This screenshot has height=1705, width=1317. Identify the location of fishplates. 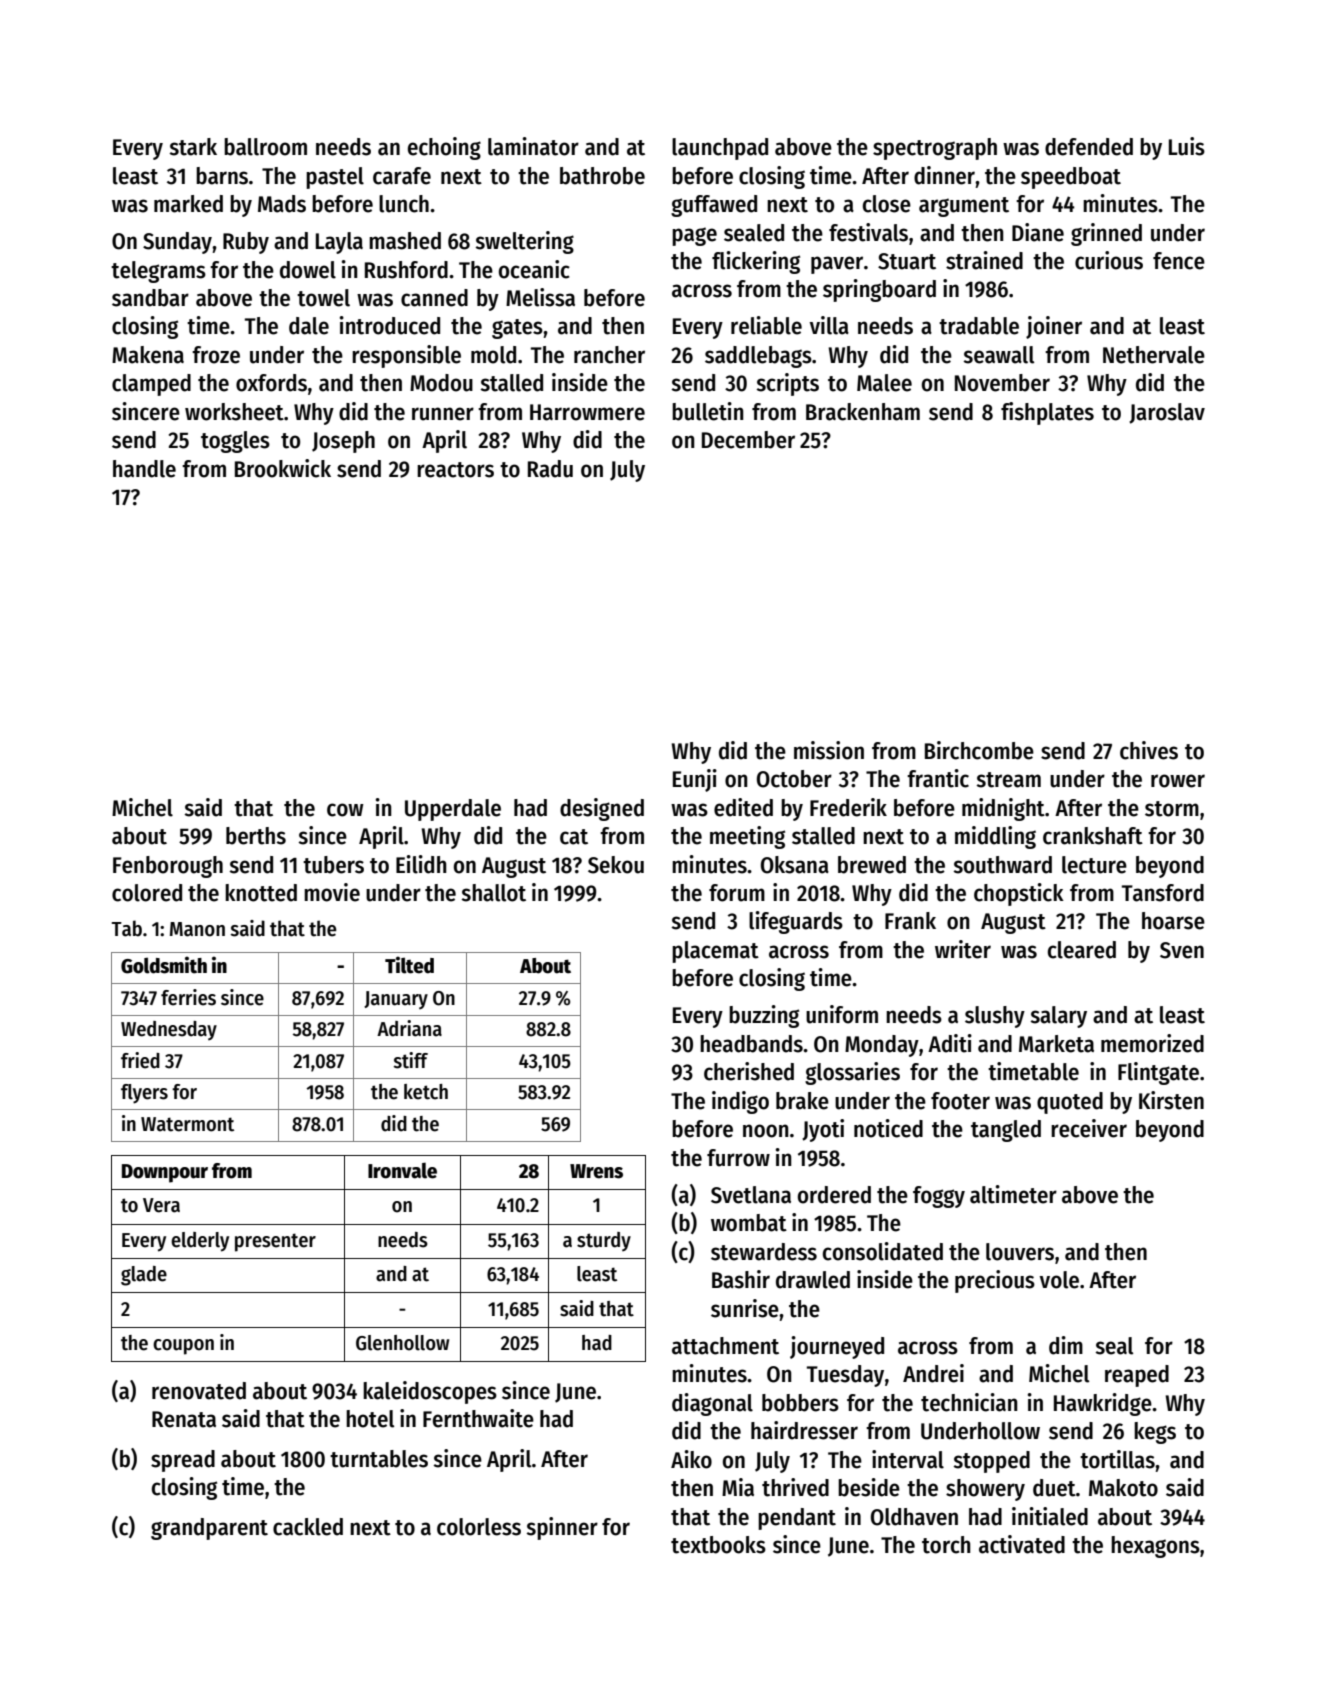
(1047, 413).
